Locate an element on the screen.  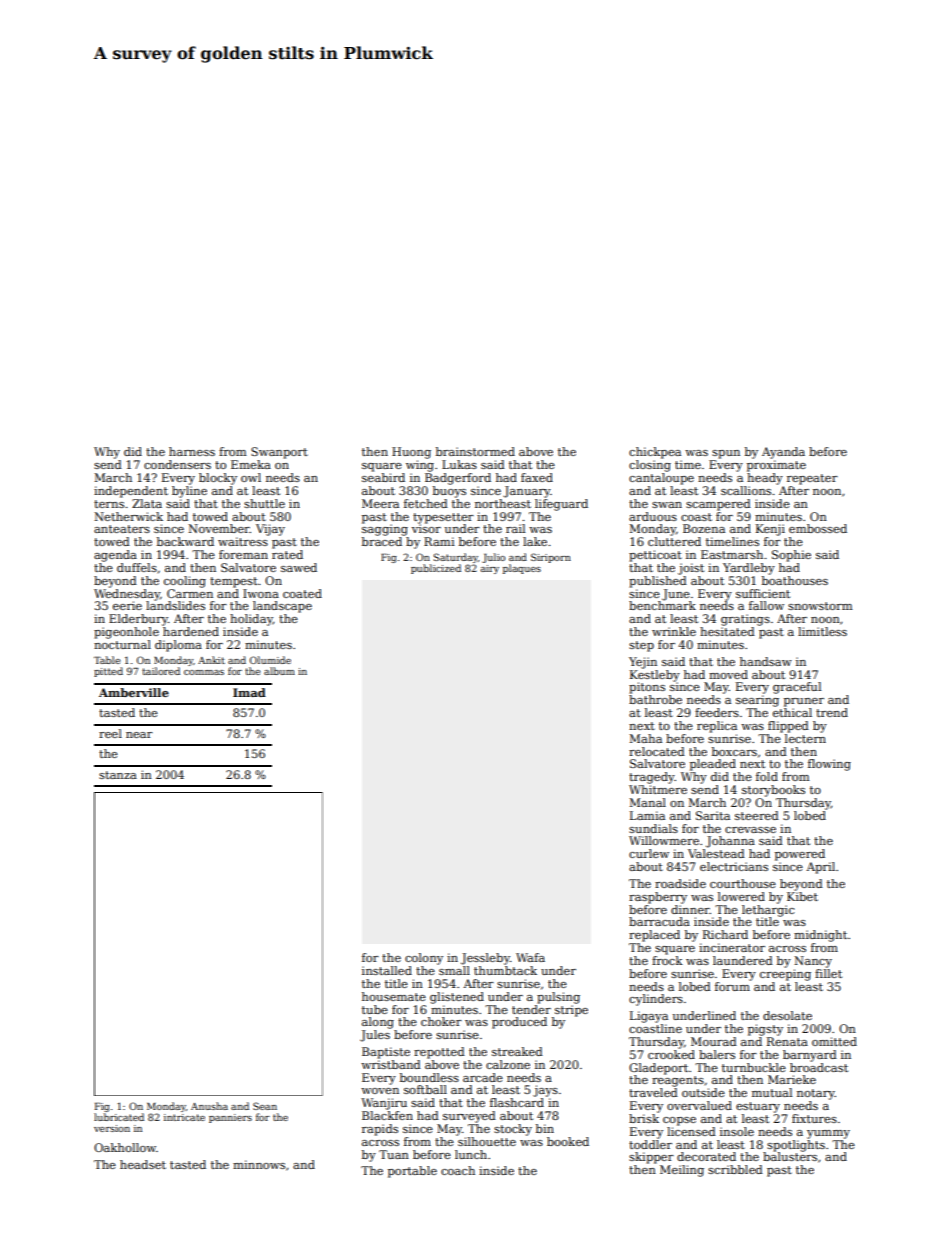
Mourad is located at coordinates (714, 1041).
